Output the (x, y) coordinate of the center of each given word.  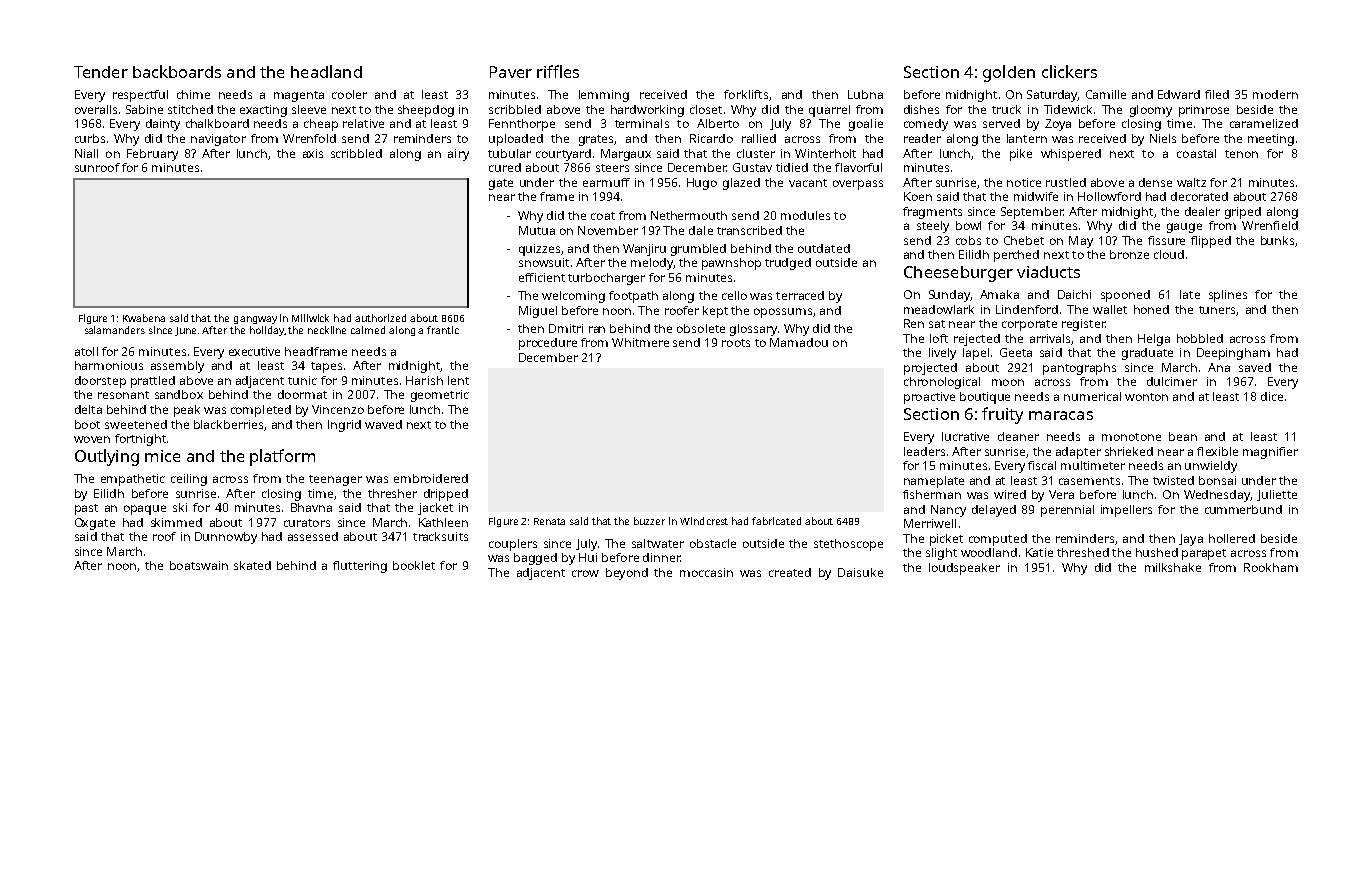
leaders (924, 451)
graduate (1147, 354)
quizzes (539, 250)
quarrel (829, 111)
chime (193, 94)
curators (307, 523)
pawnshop (731, 264)
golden (1009, 73)
